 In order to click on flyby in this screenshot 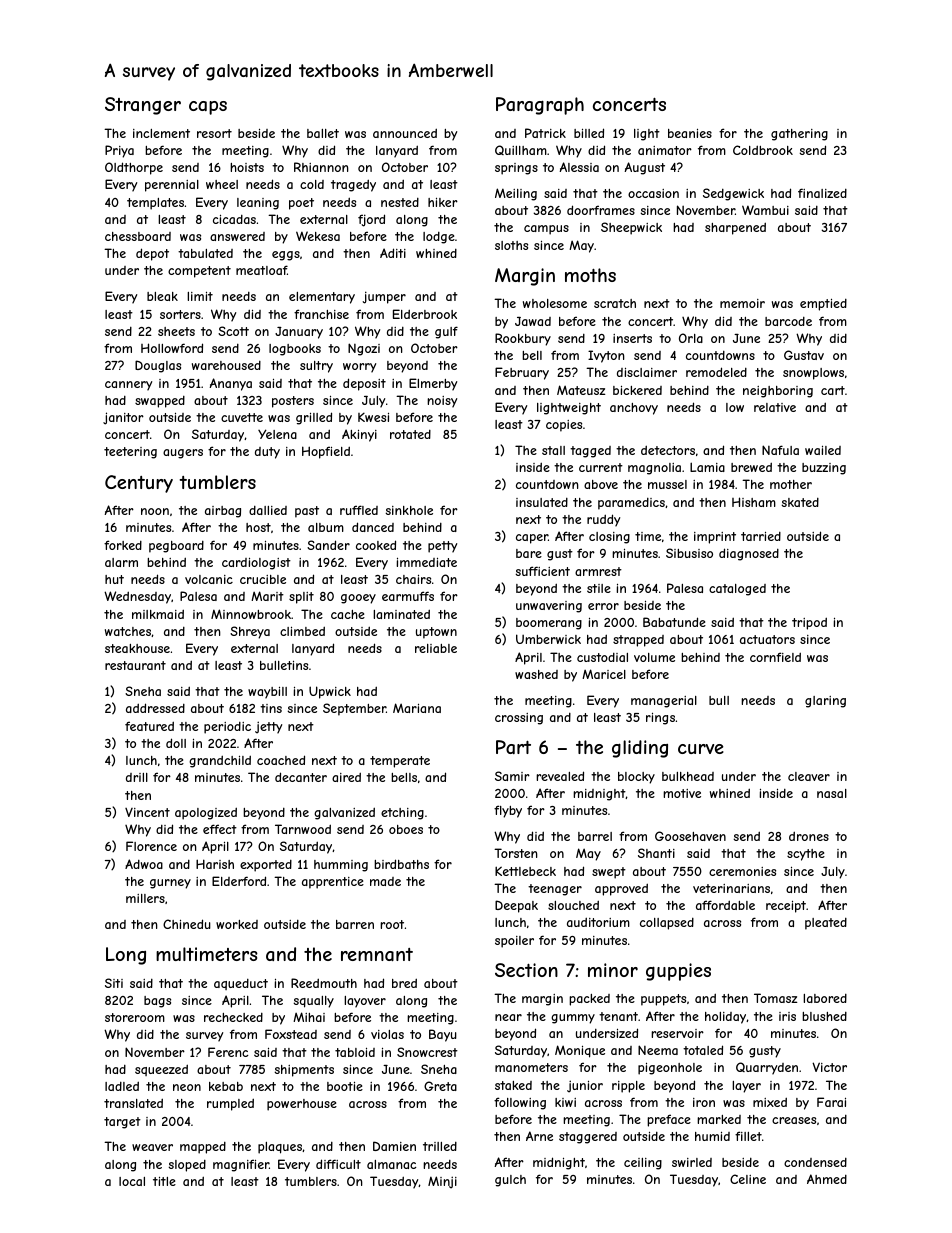, I will do `click(508, 811)`.
